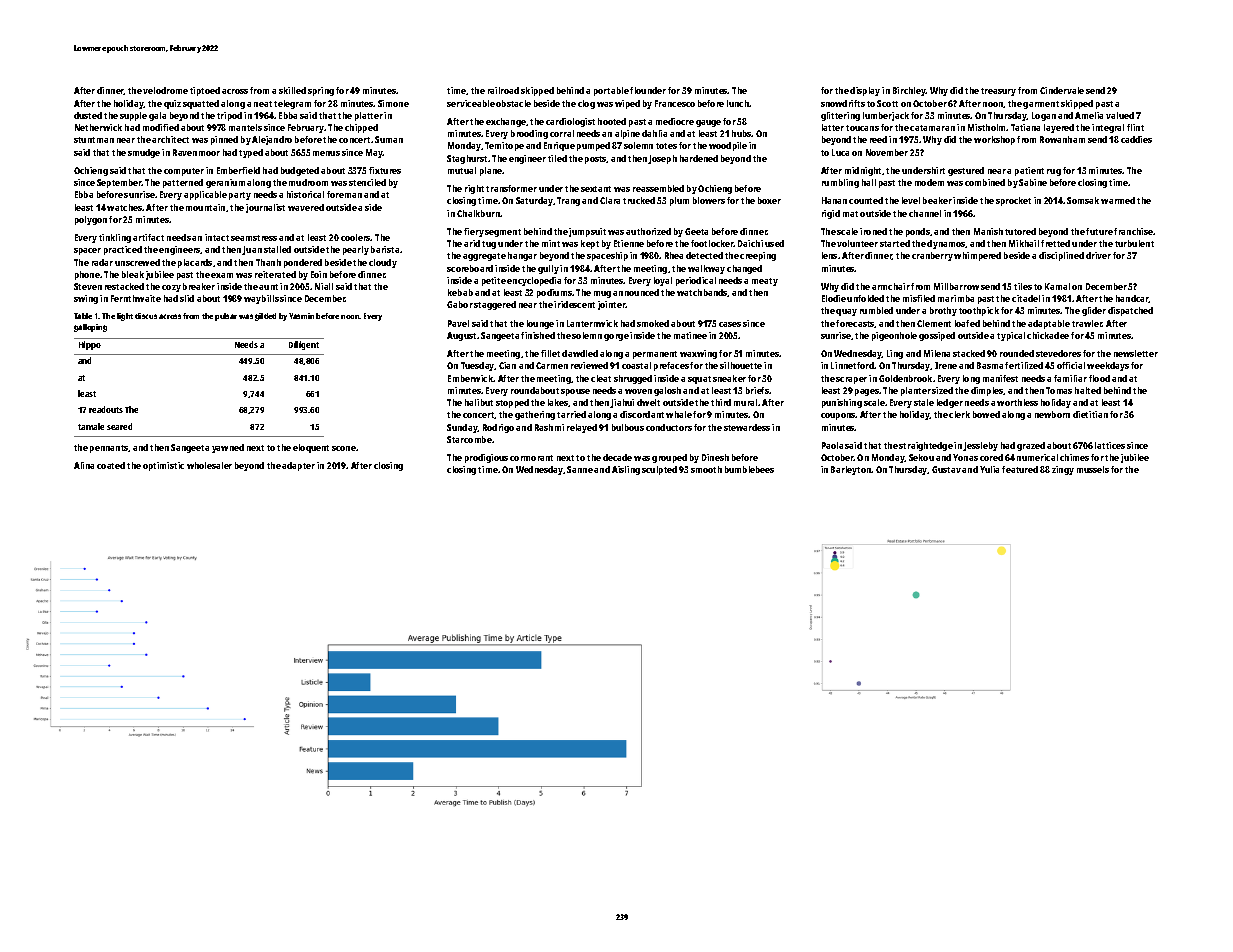 This image has height=952, width=1233. I want to click on adapter, so click(298, 466).
